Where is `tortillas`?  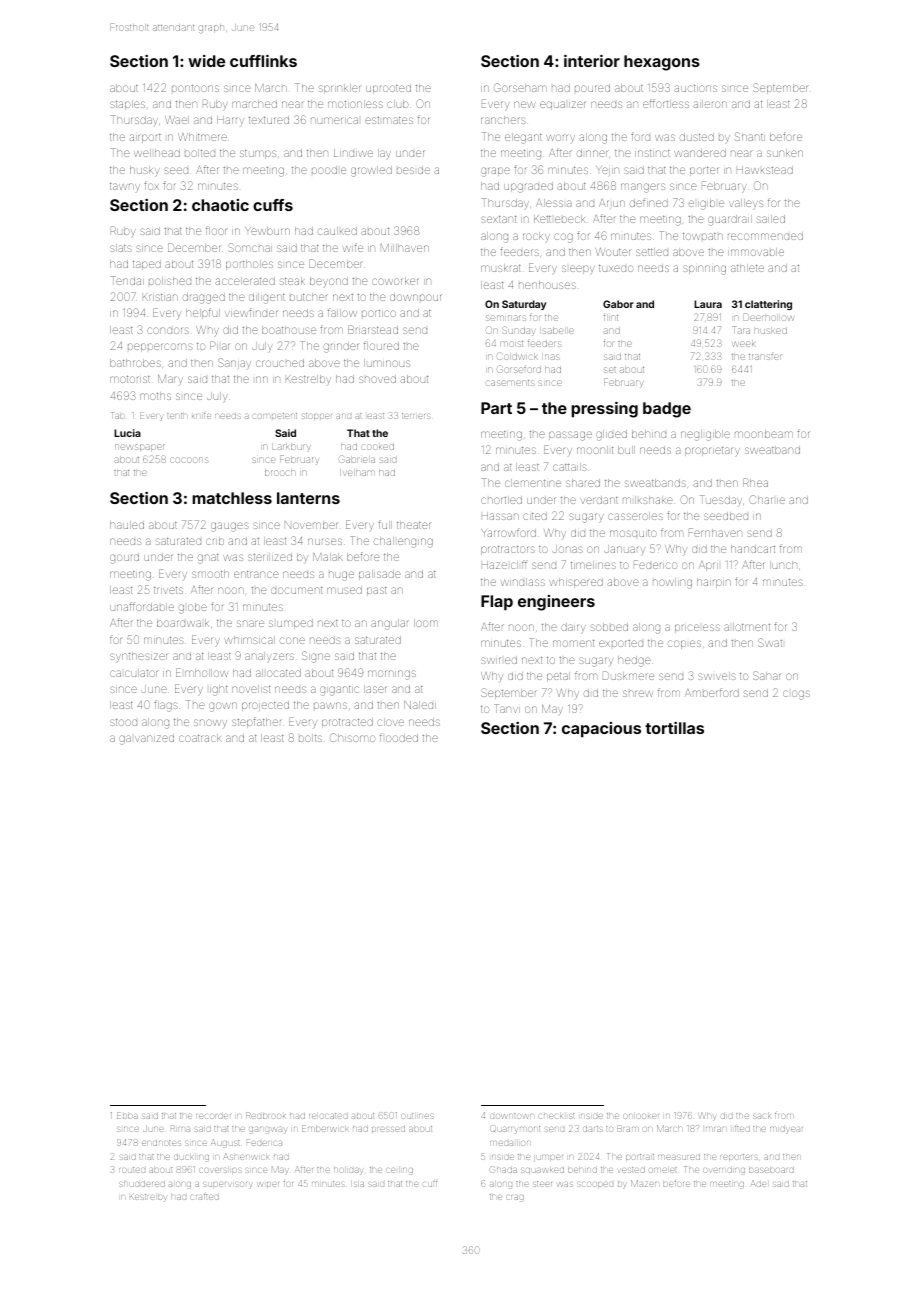
tortillas is located at coordinates (674, 728).
